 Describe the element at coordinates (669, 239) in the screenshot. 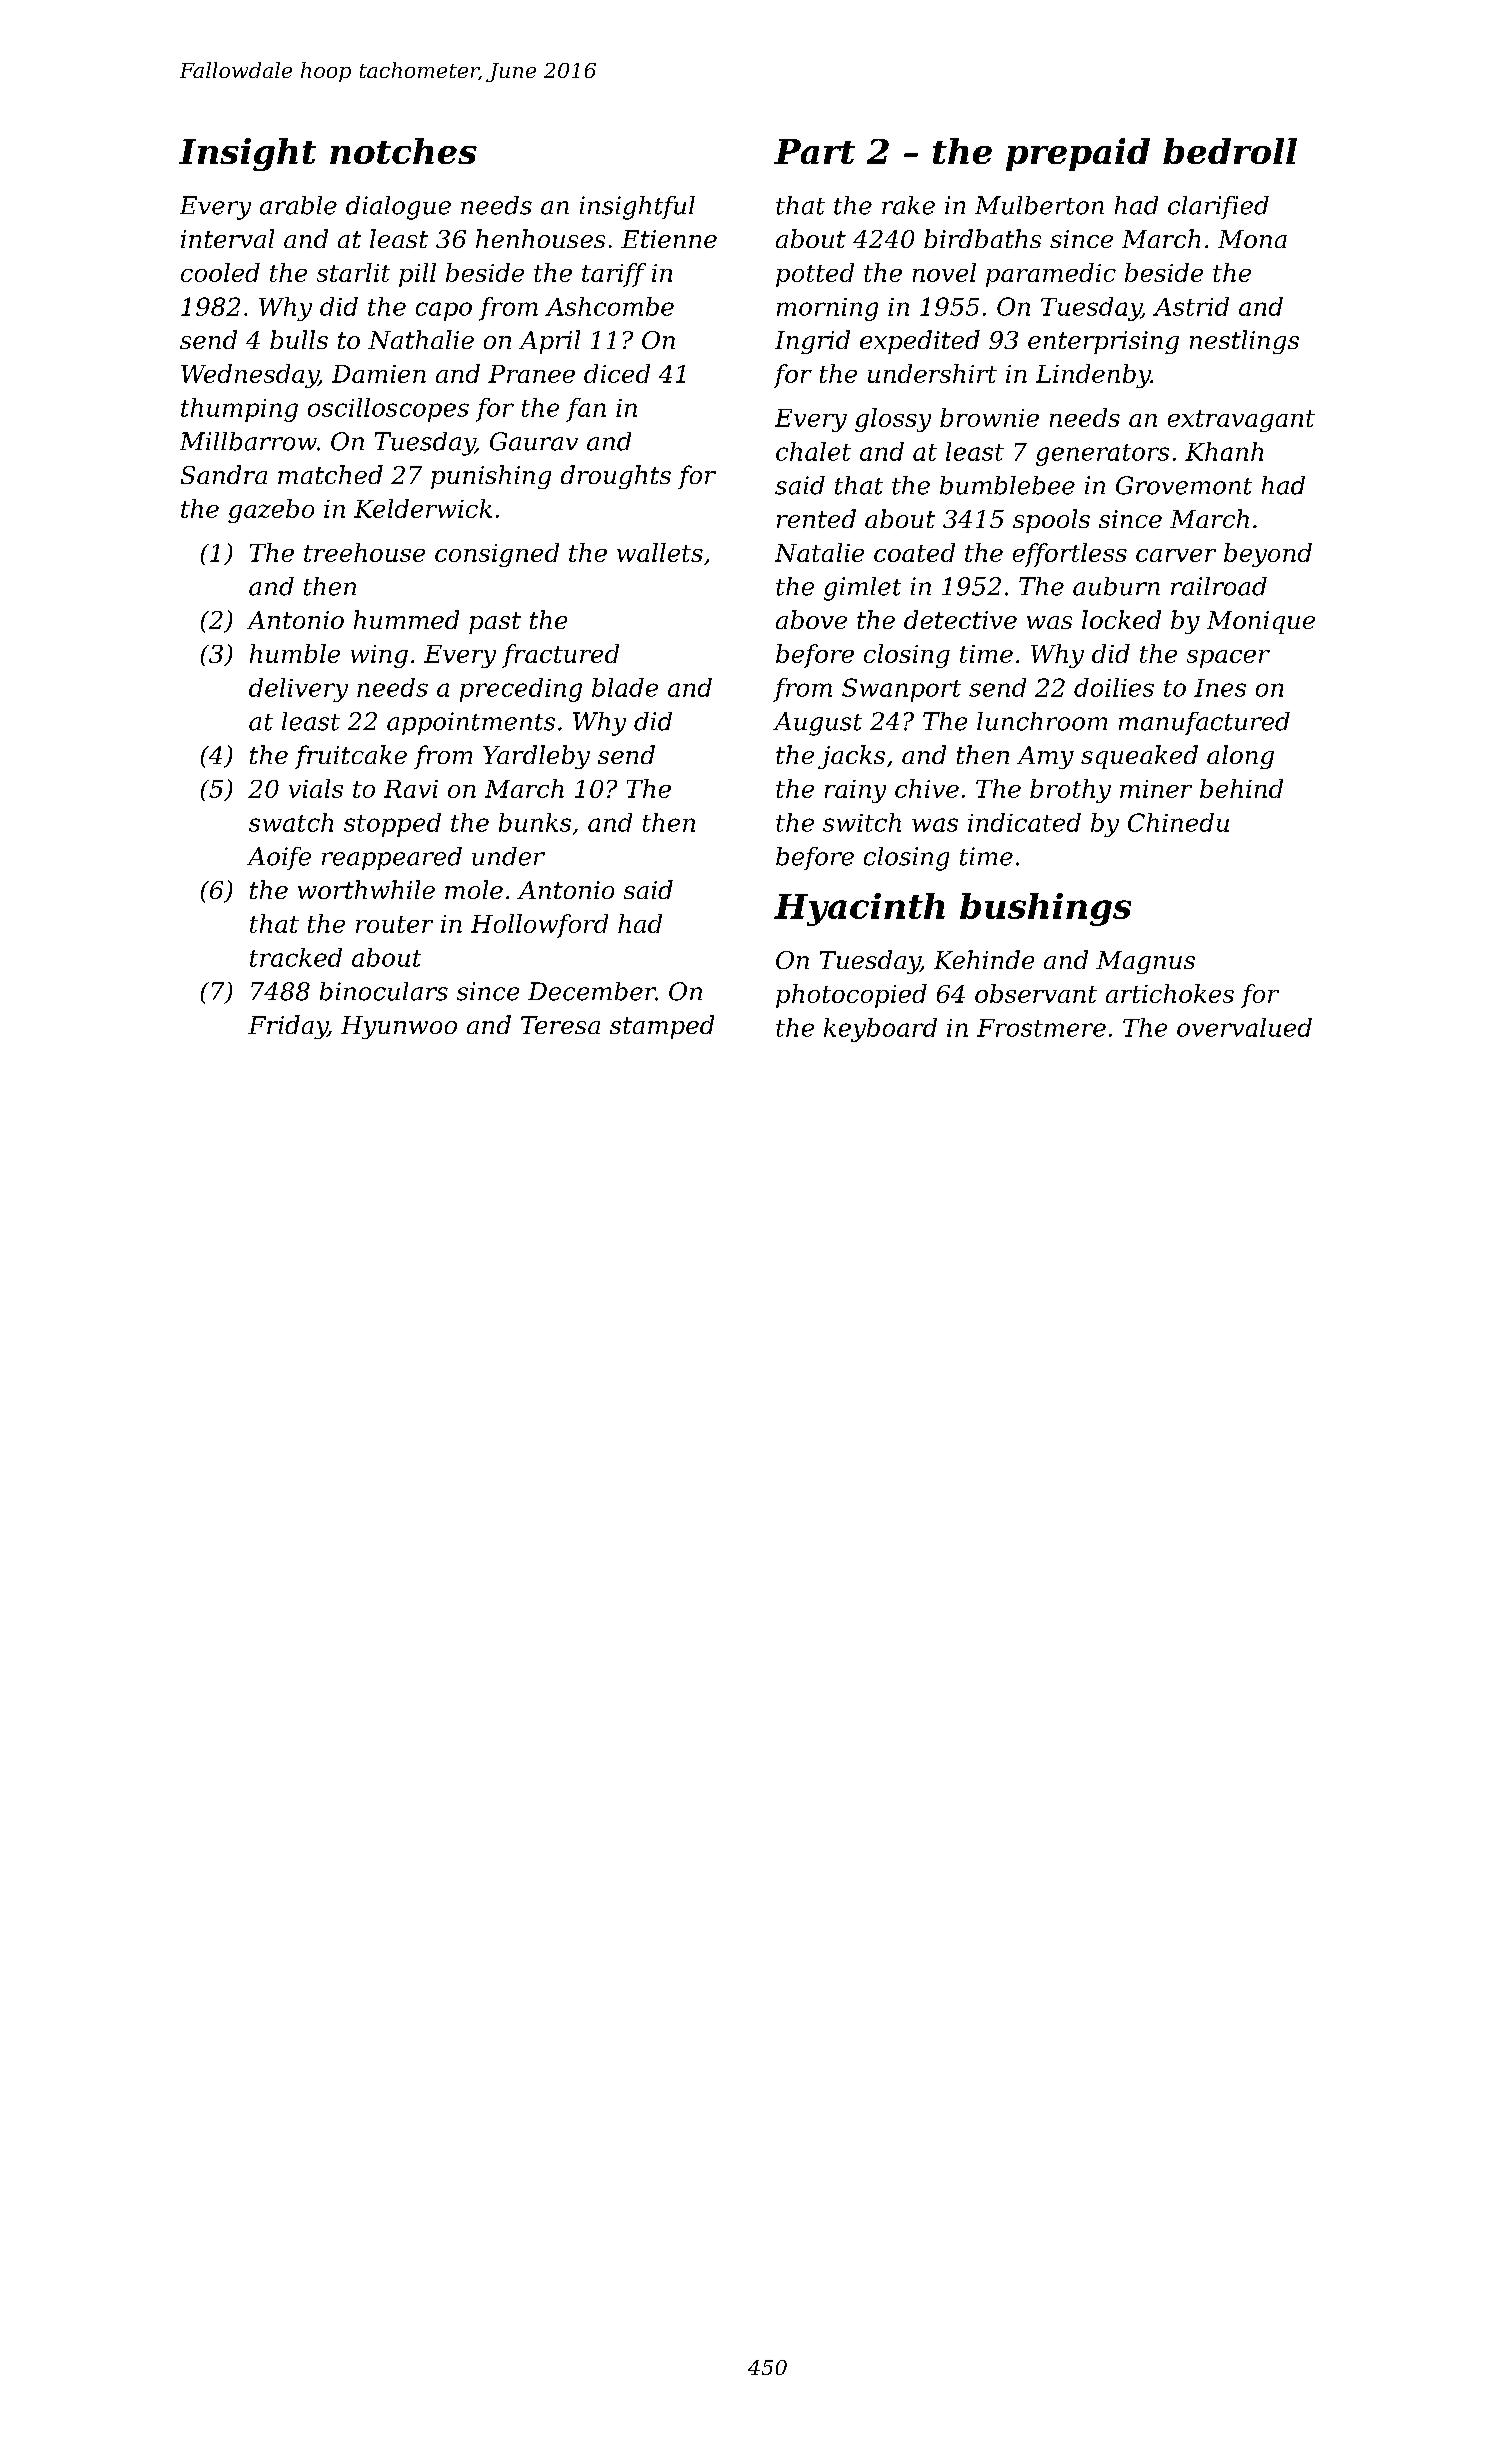

I see `Etienne` at that location.
